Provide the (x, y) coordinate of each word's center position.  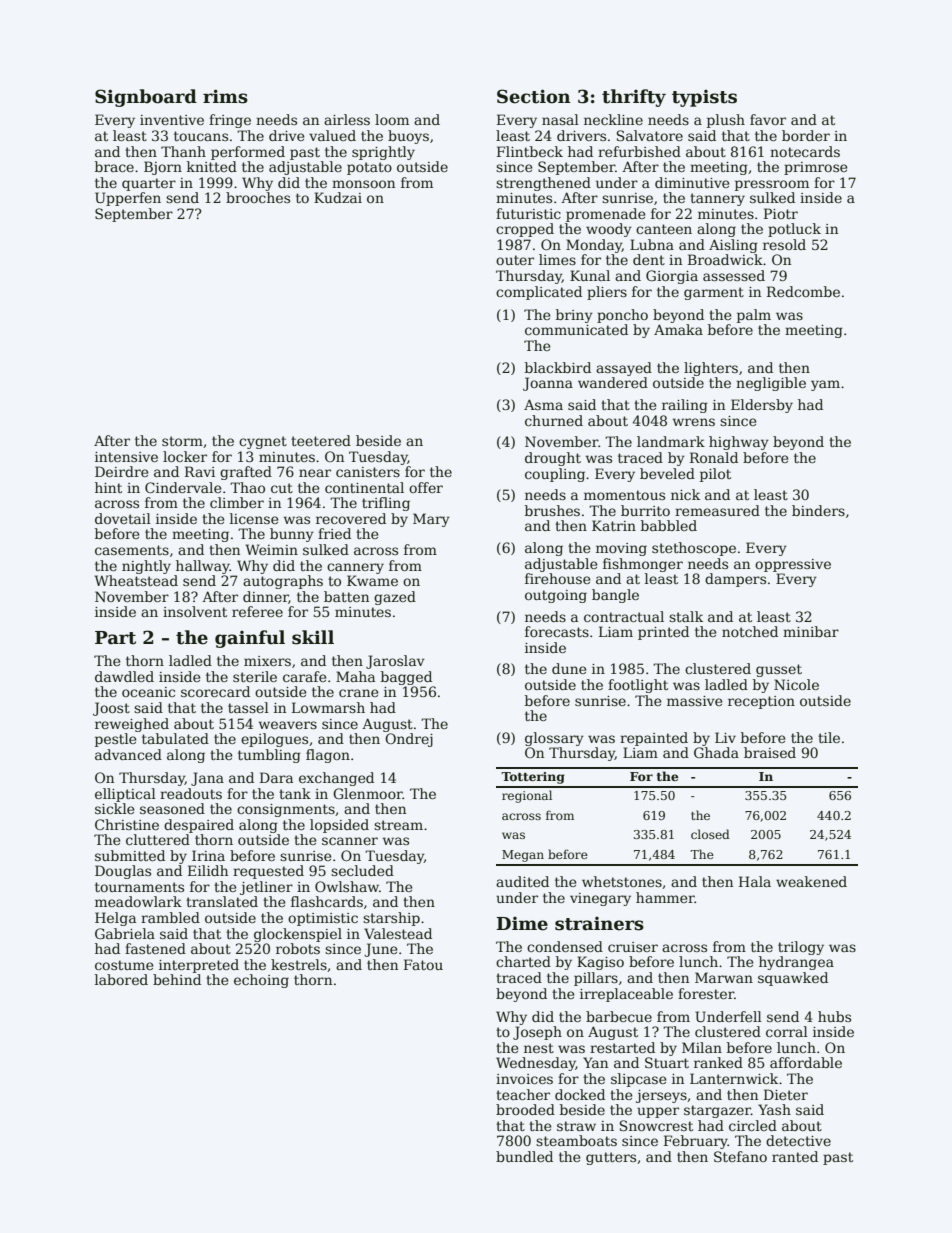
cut (282, 488)
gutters (611, 1158)
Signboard (146, 98)
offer (426, 487)
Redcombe (803, 291)
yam (825, 385)
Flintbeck (530, 151)
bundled (524, 1156)
